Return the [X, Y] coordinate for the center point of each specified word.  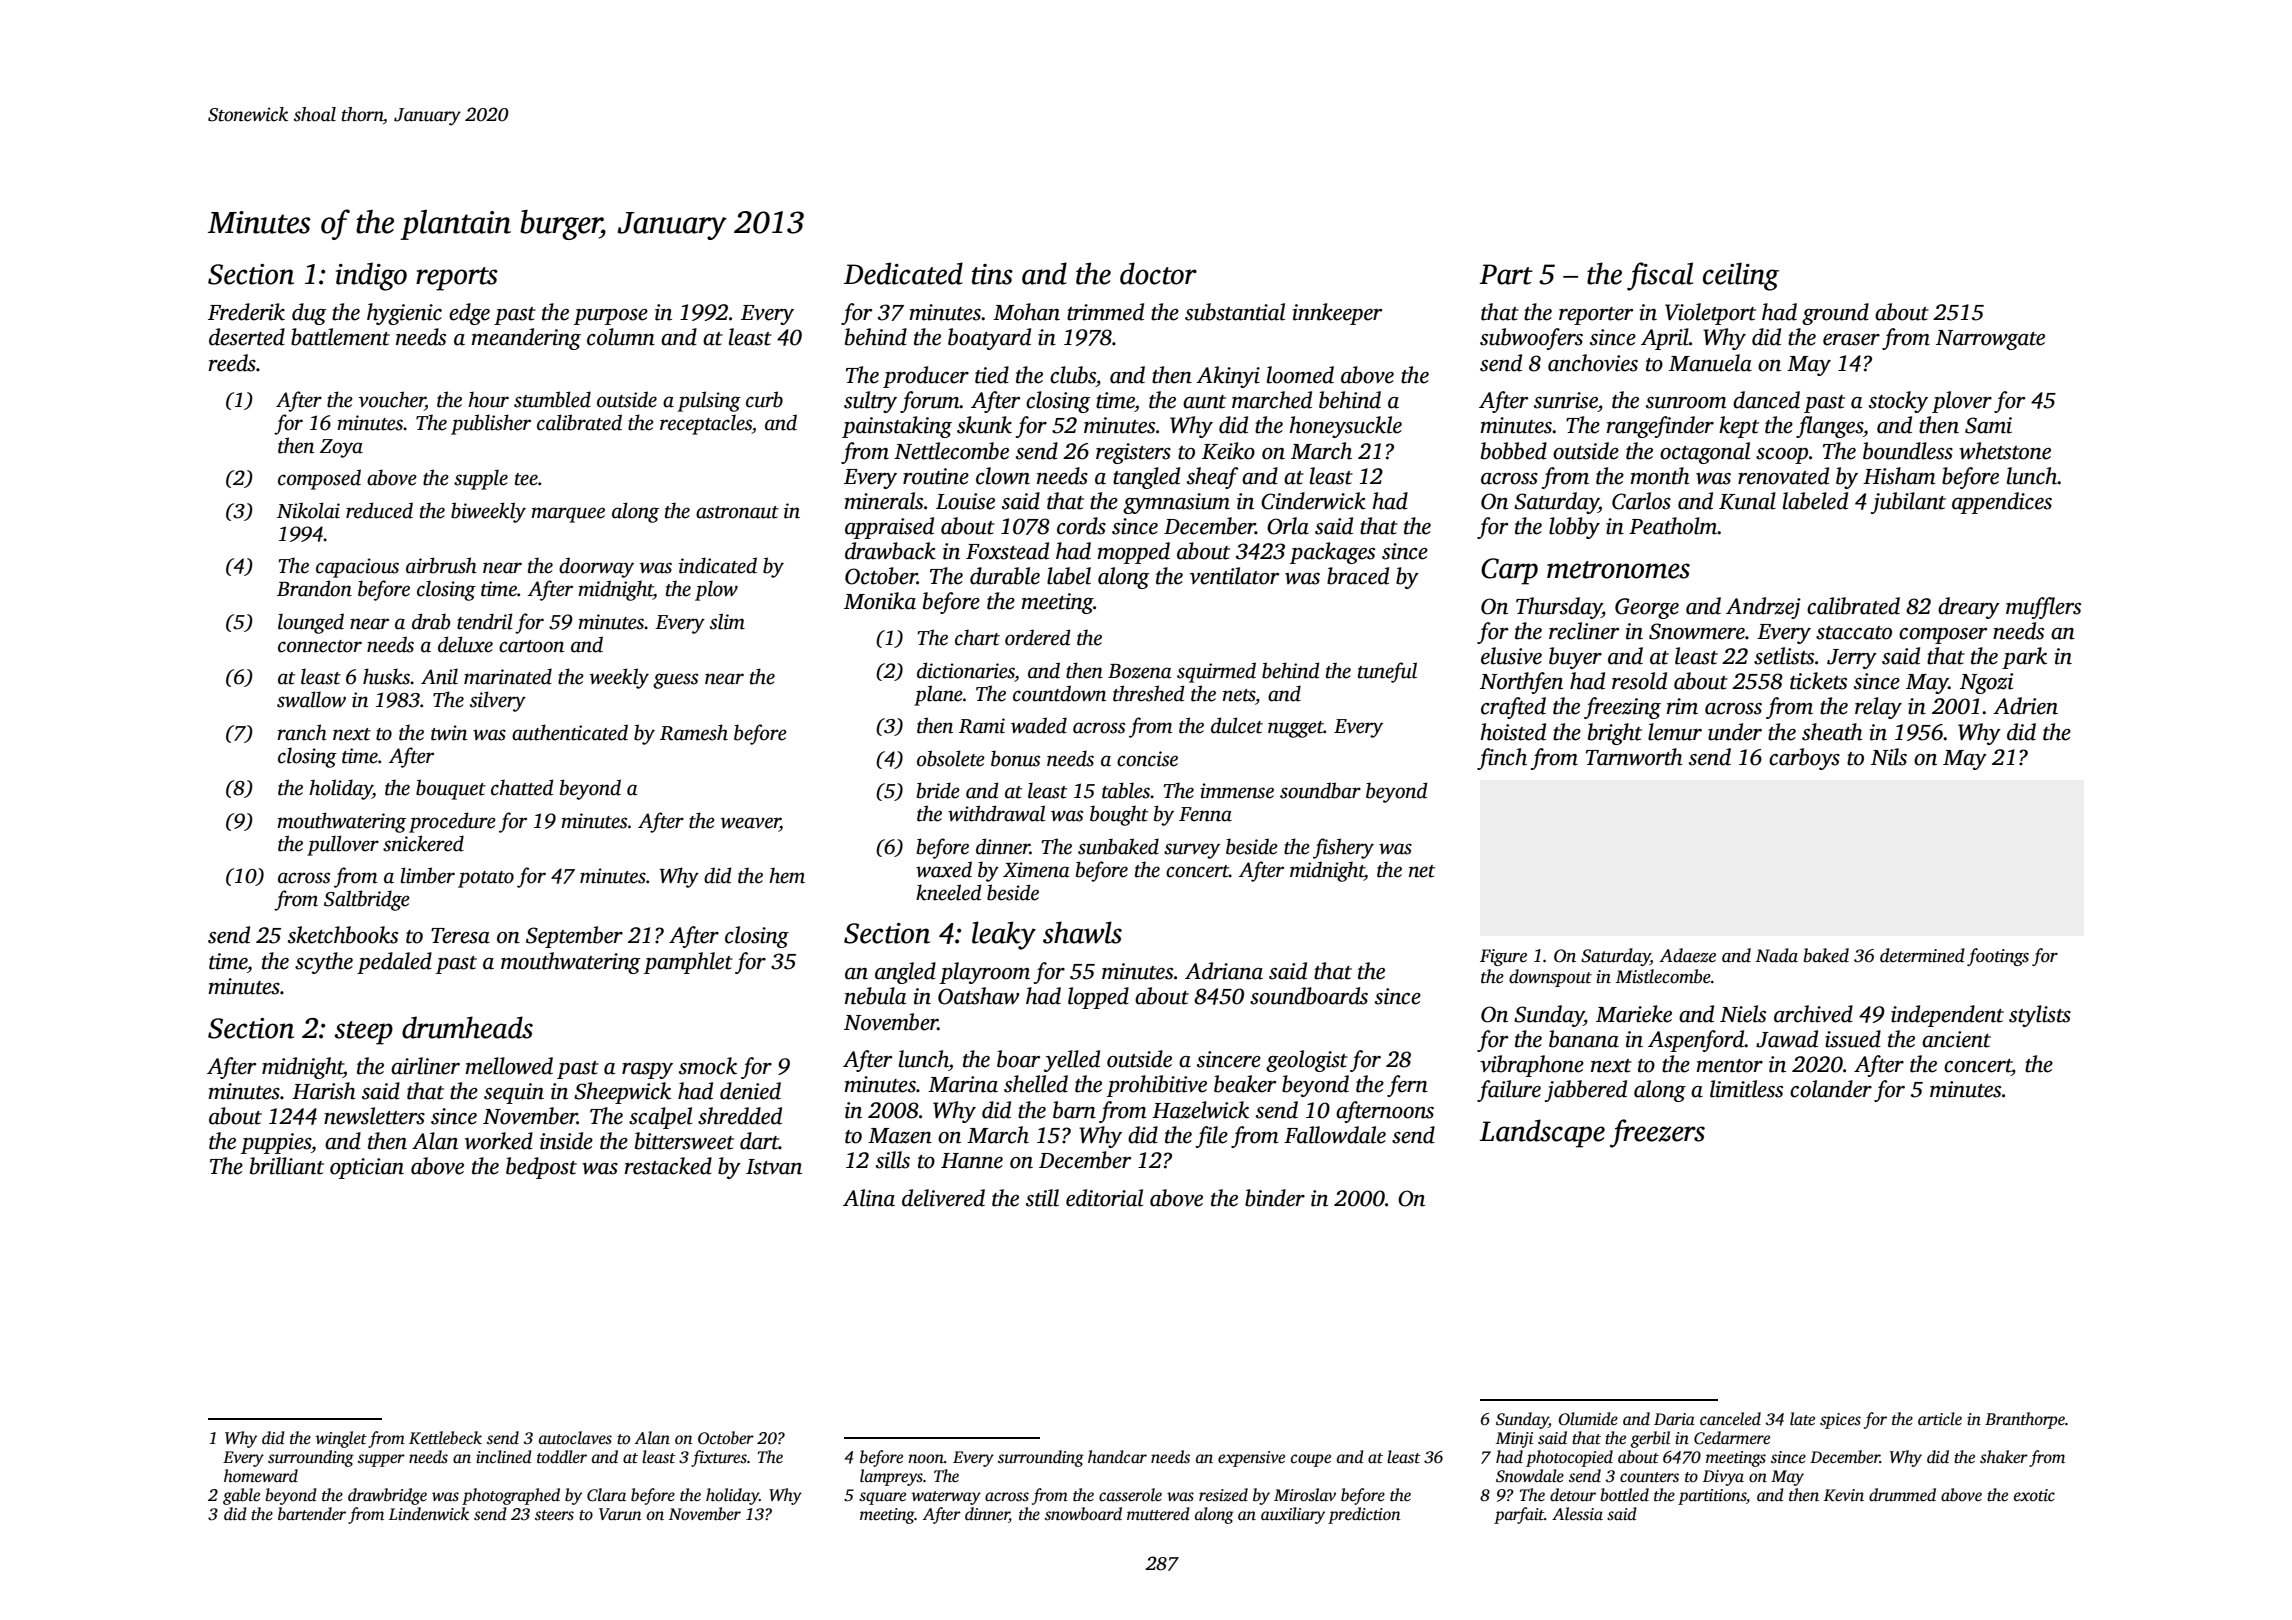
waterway [946, 1498]
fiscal [1660, 276]
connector [320, 646]
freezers [1657, 1133]
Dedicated [903, 273]
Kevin [1844, 1495]
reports [457, 279]
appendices [2002, 503]
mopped [1133, 553]
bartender [312, 1514]
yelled [1072, 1061]
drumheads [467, 1027]
